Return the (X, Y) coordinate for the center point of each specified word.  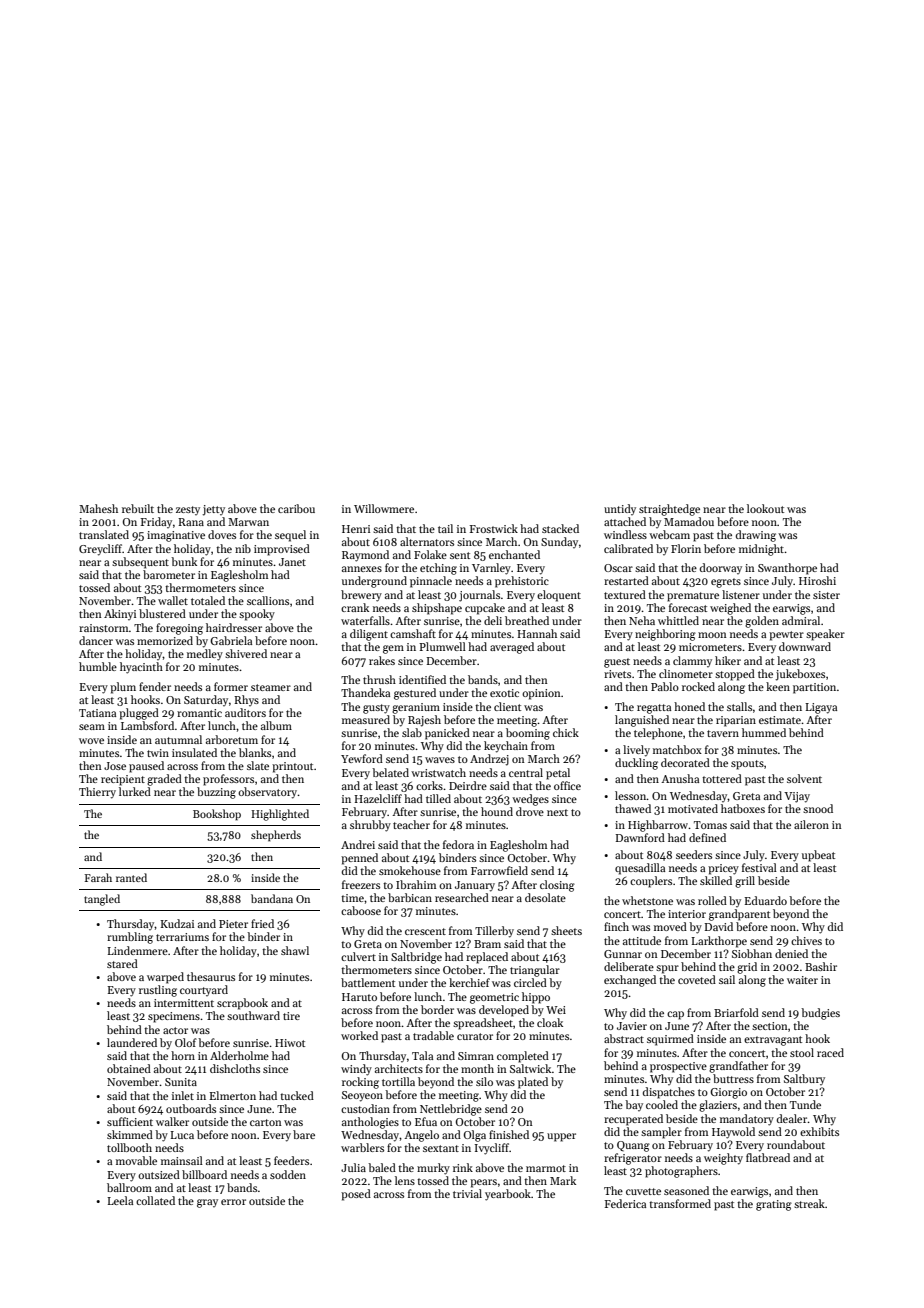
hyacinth (141, 668)
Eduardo (766, 900)
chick (566, 732)
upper (561, 1137)
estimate (780, 720)
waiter (802, 980)
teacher (411, 824)
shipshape (437, 609)
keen (778, 686)
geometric (494, 998)
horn (183, 1055)
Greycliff (100, 550)
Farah (98, 877)
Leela (120, 1200)
